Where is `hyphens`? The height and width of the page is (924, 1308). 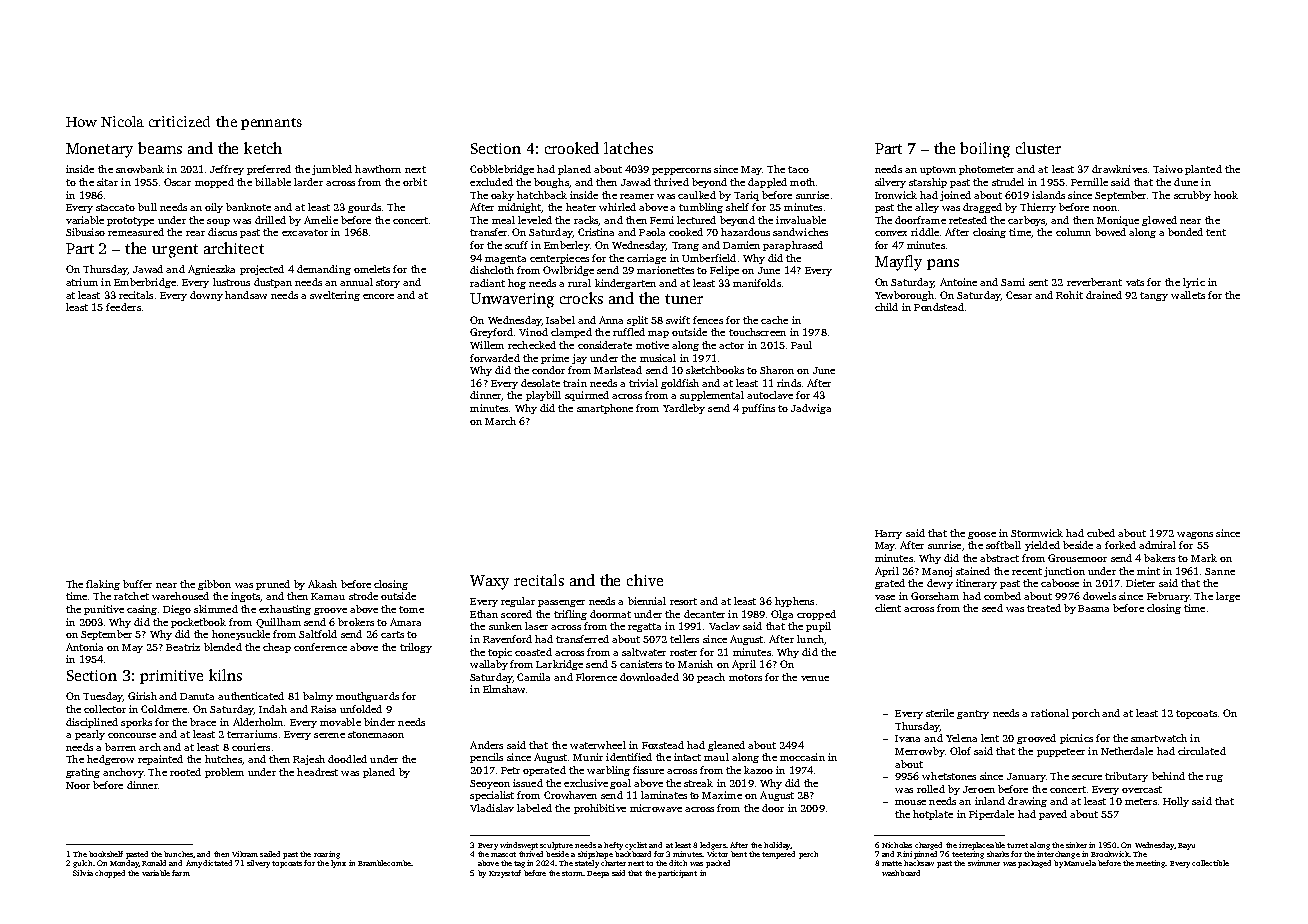
hyphens is located at coordinates (794, 602).
